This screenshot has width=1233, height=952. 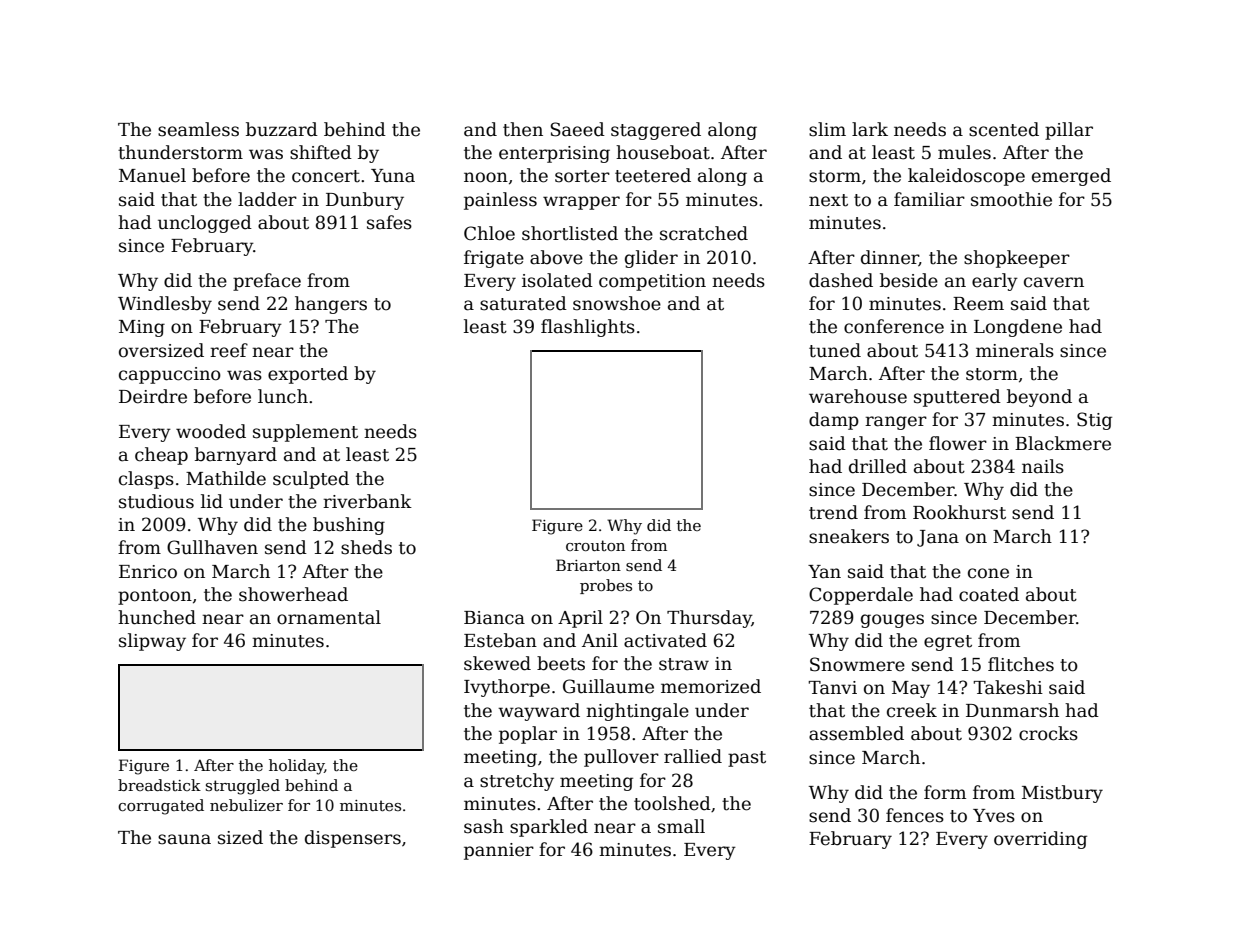 What do you see at coordinates (1004, 129) in the screenshot?
I see `scented` at bounding box center [1004, 129].
